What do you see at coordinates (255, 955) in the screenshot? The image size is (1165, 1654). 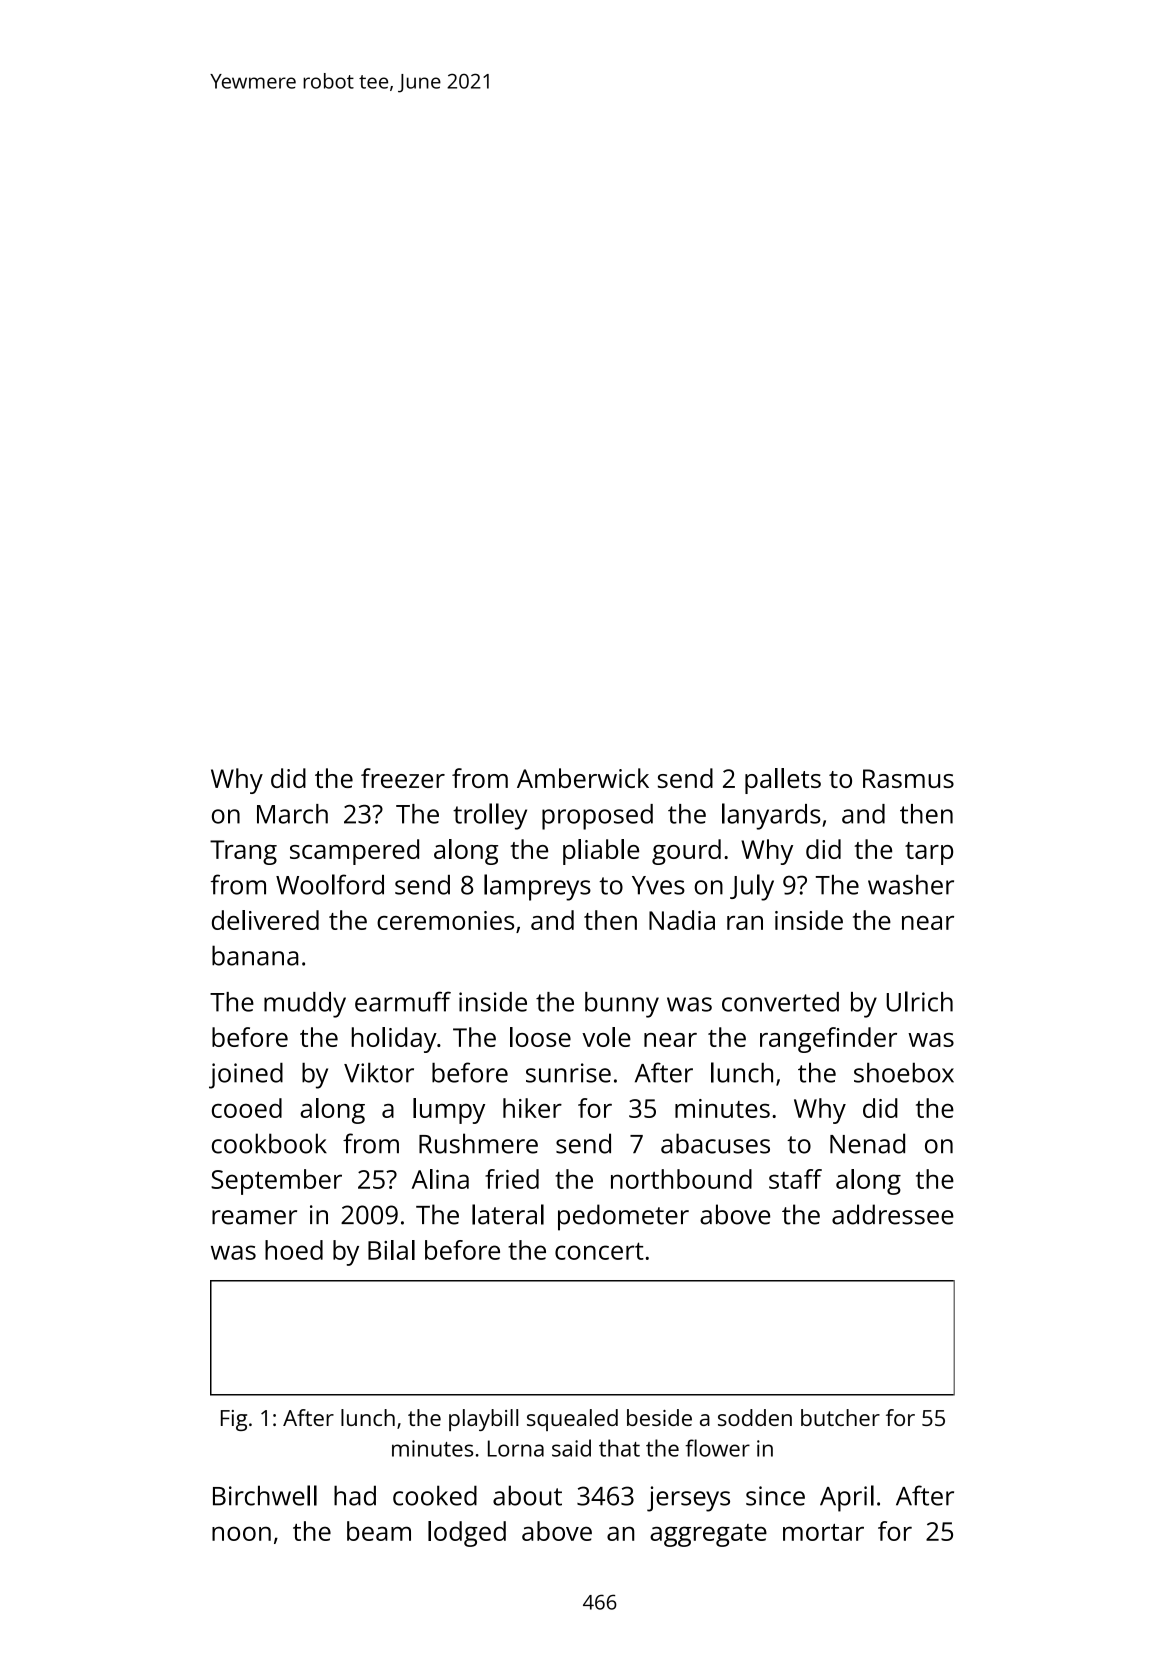 I see `banana` at bounding box center [255, 955].
